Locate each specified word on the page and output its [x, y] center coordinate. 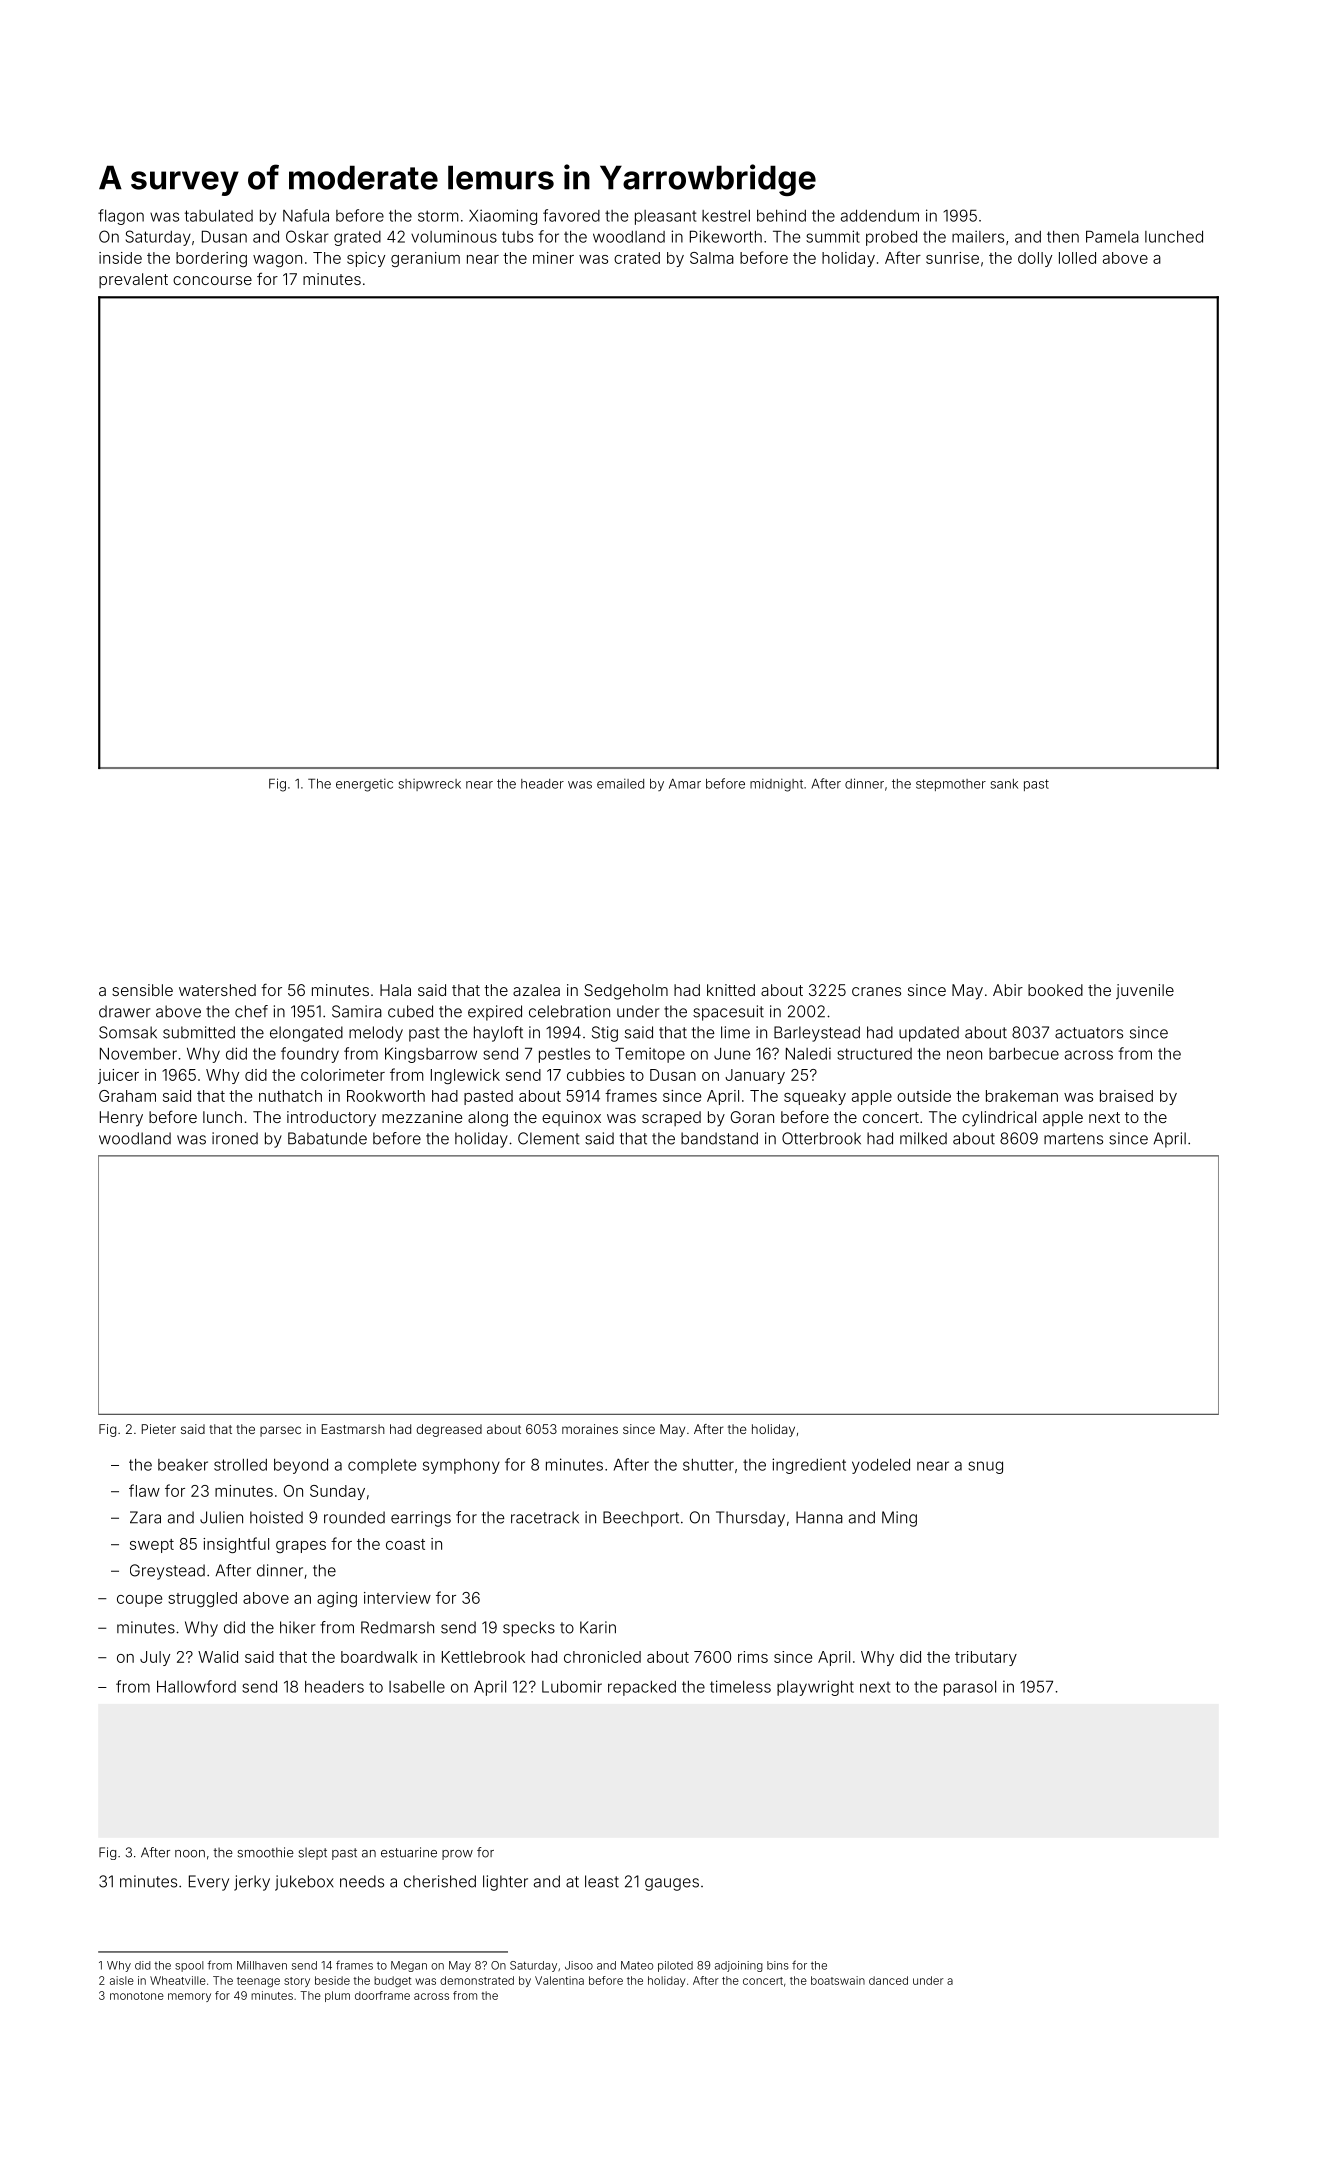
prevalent [133, 280]
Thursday [750, 1519]
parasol [970, 1688]
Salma [712, 258]
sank [1004, 784]
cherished [440, 1881]
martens [1073, 1139]
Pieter [159, 1429]
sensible [142, 990]
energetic [364, 785]
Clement [549, 1138]
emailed [620, 784]
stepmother [951, 785]
